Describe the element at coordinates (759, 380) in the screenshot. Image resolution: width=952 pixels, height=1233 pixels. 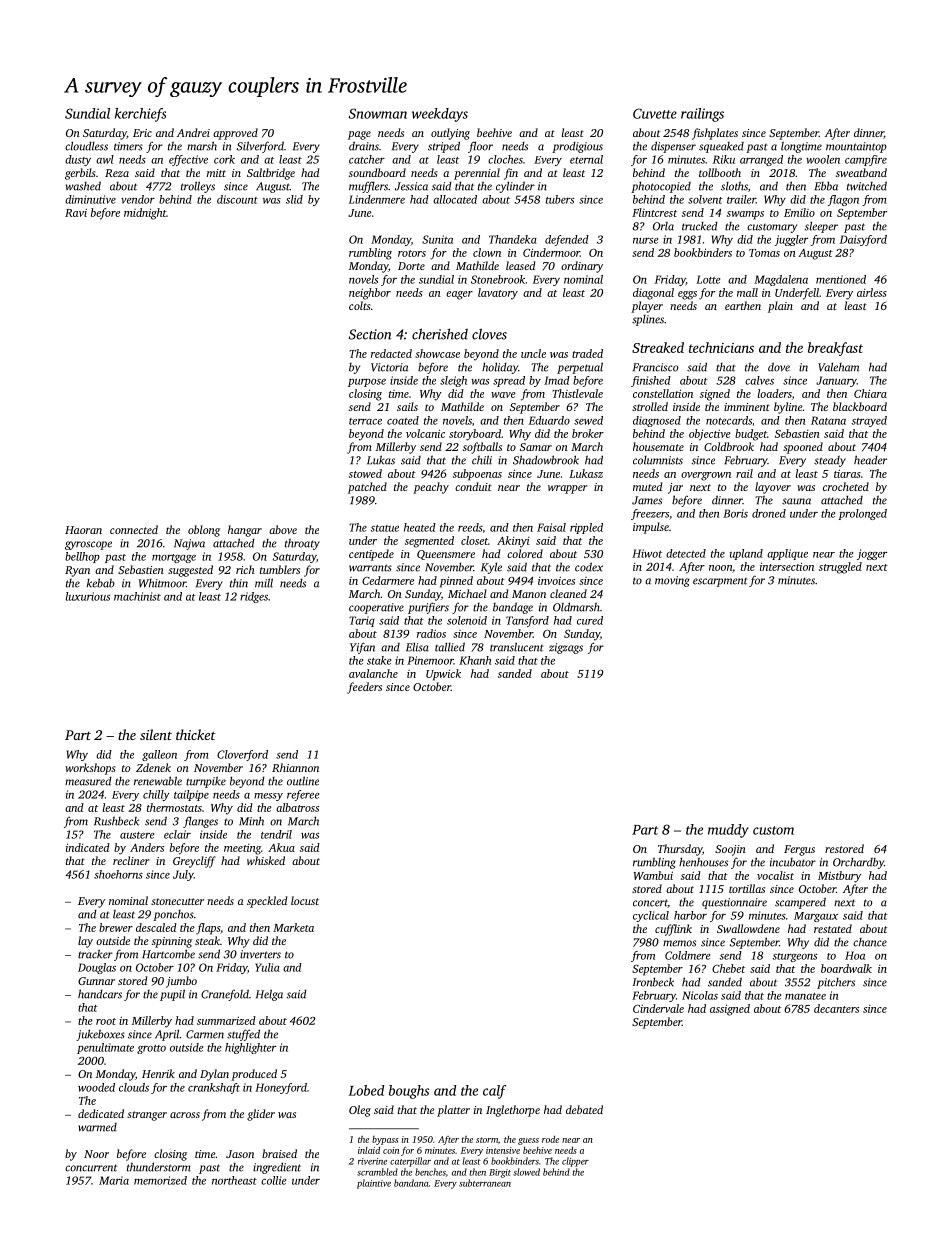
I see `calves` at that location.
